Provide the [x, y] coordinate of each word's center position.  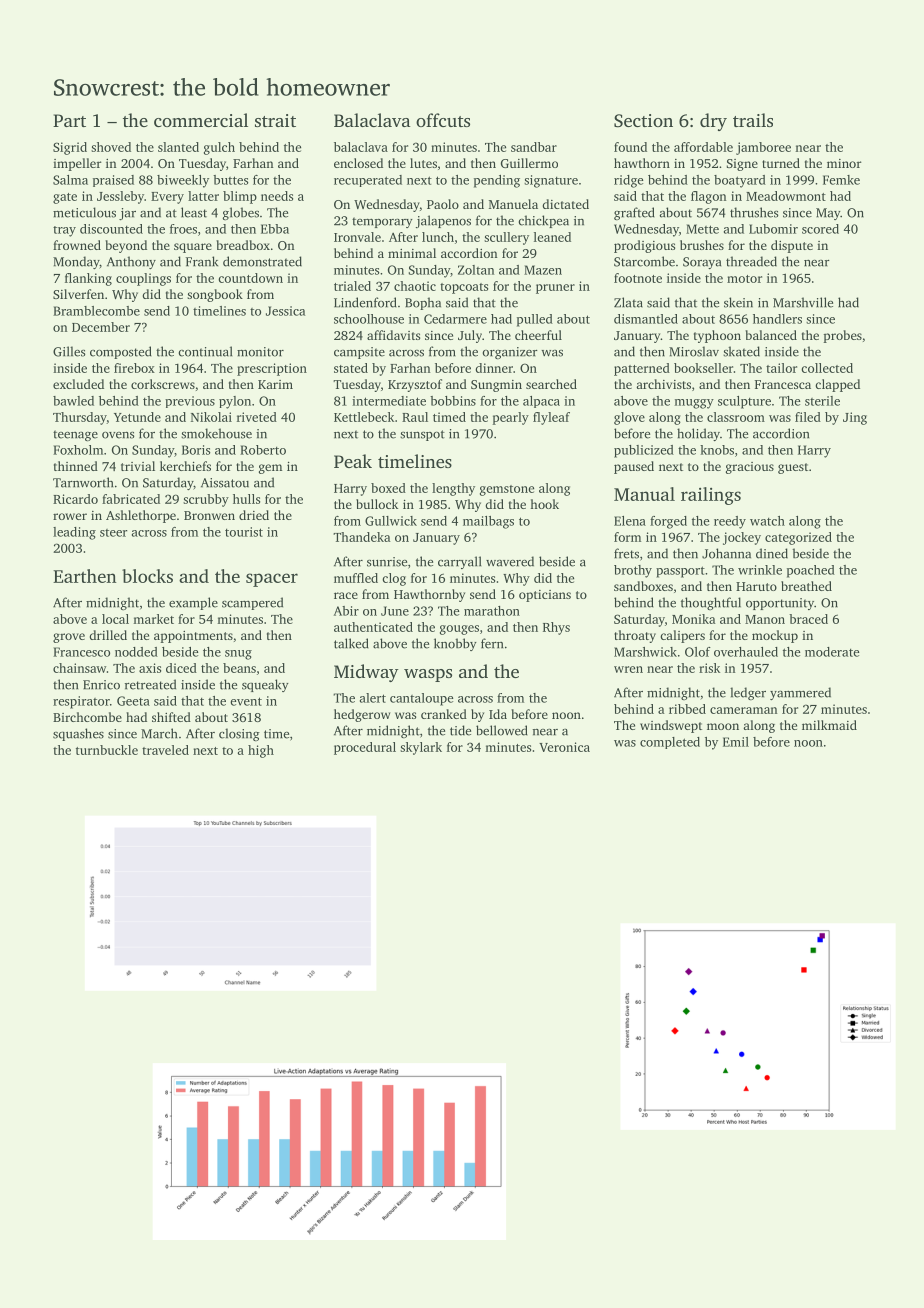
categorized [798, 538]
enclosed [358, 163]
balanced [771, 335]
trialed [352, 286]
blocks [147, 576]
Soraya [702, 263]
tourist [244, 532]
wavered [510, 561]
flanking [88, 279]
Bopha [423, 303]
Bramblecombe [96, 311]
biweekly [183, 181]
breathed [806, 586]
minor [844, 163]
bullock [377, 504]
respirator [81, 702]
